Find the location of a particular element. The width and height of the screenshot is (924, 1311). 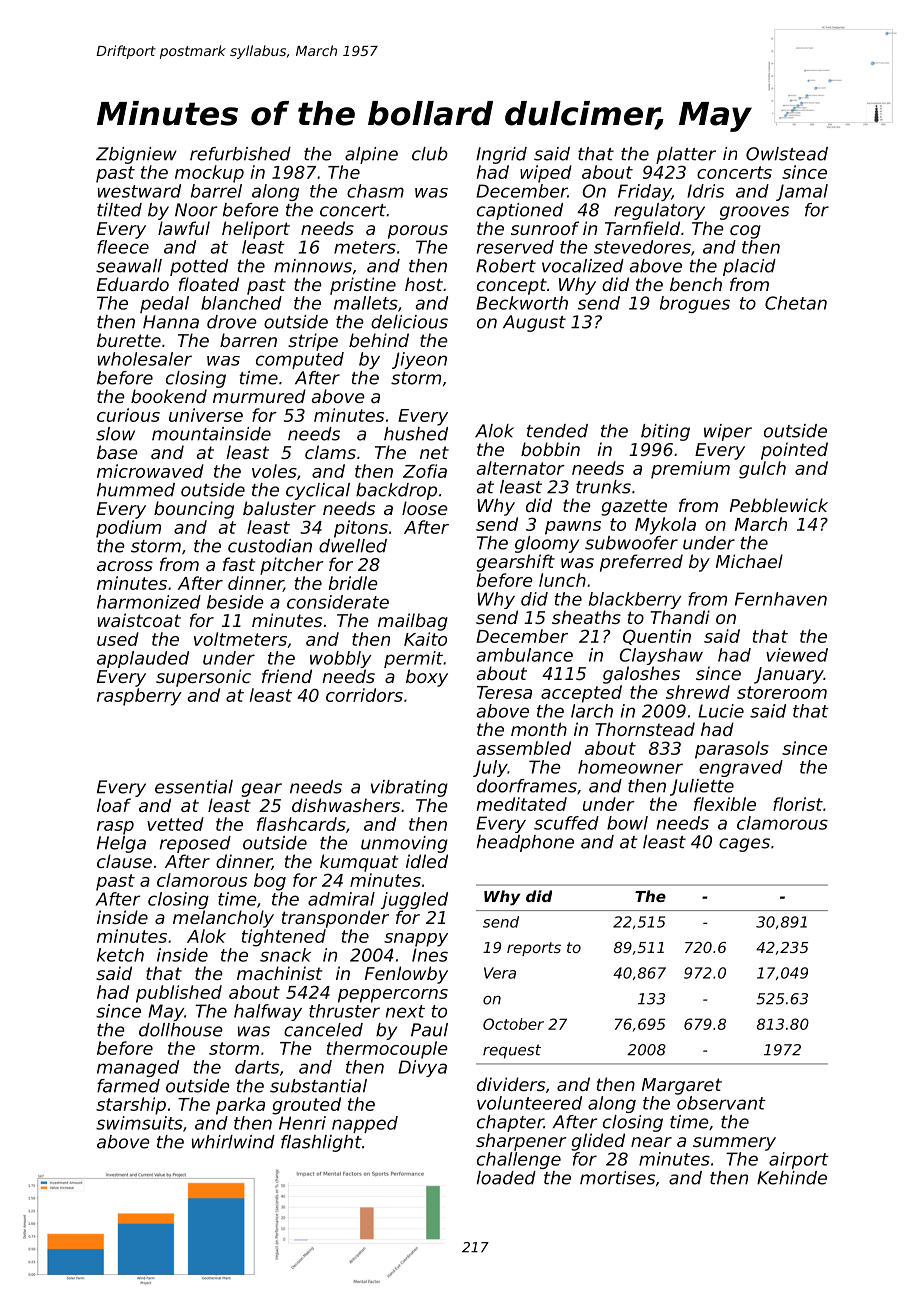

dollhouse is located at coordinates (181, 1030).
